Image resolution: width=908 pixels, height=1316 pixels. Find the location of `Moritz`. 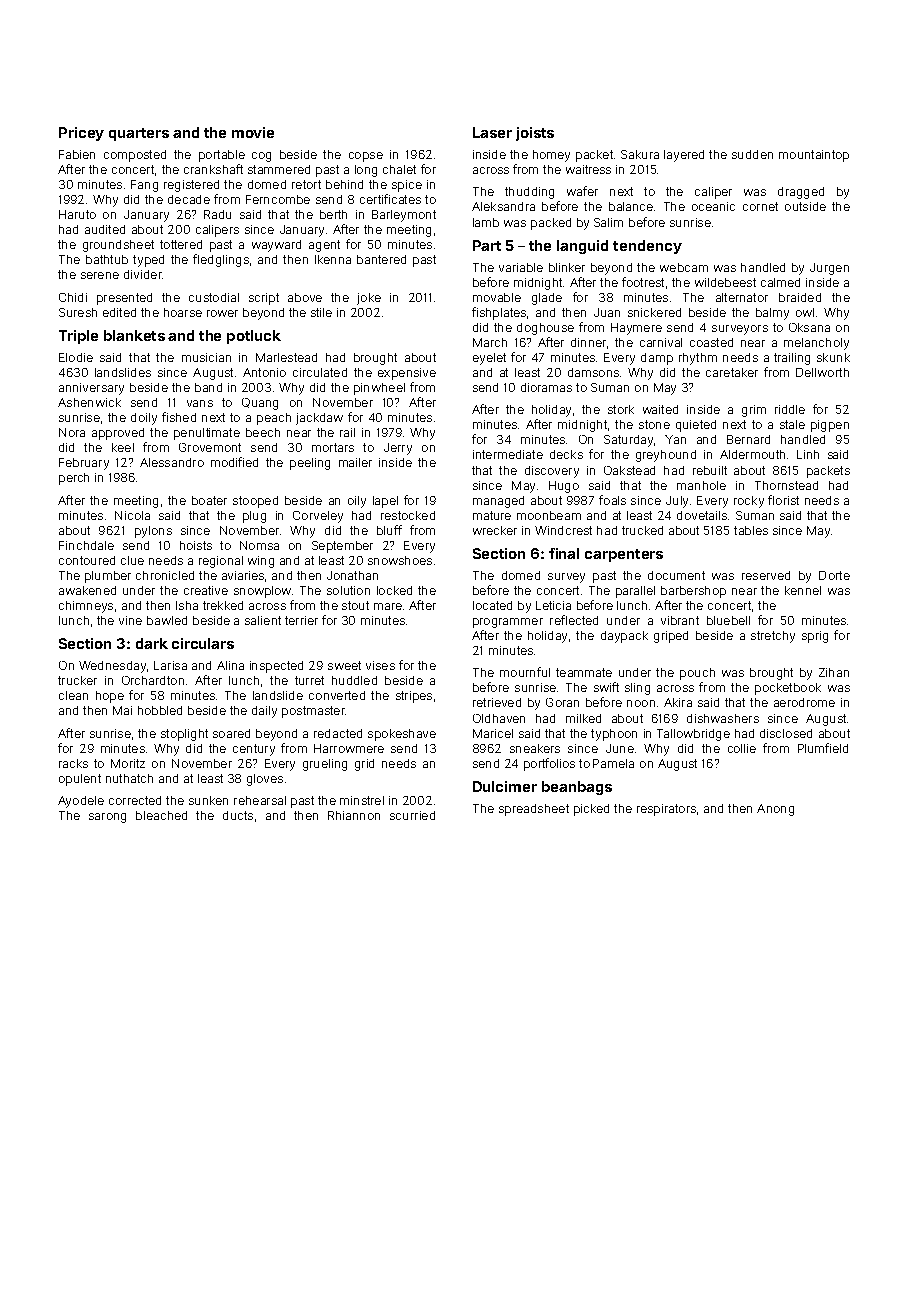

Moritz is located at coordinates (128, 763).
